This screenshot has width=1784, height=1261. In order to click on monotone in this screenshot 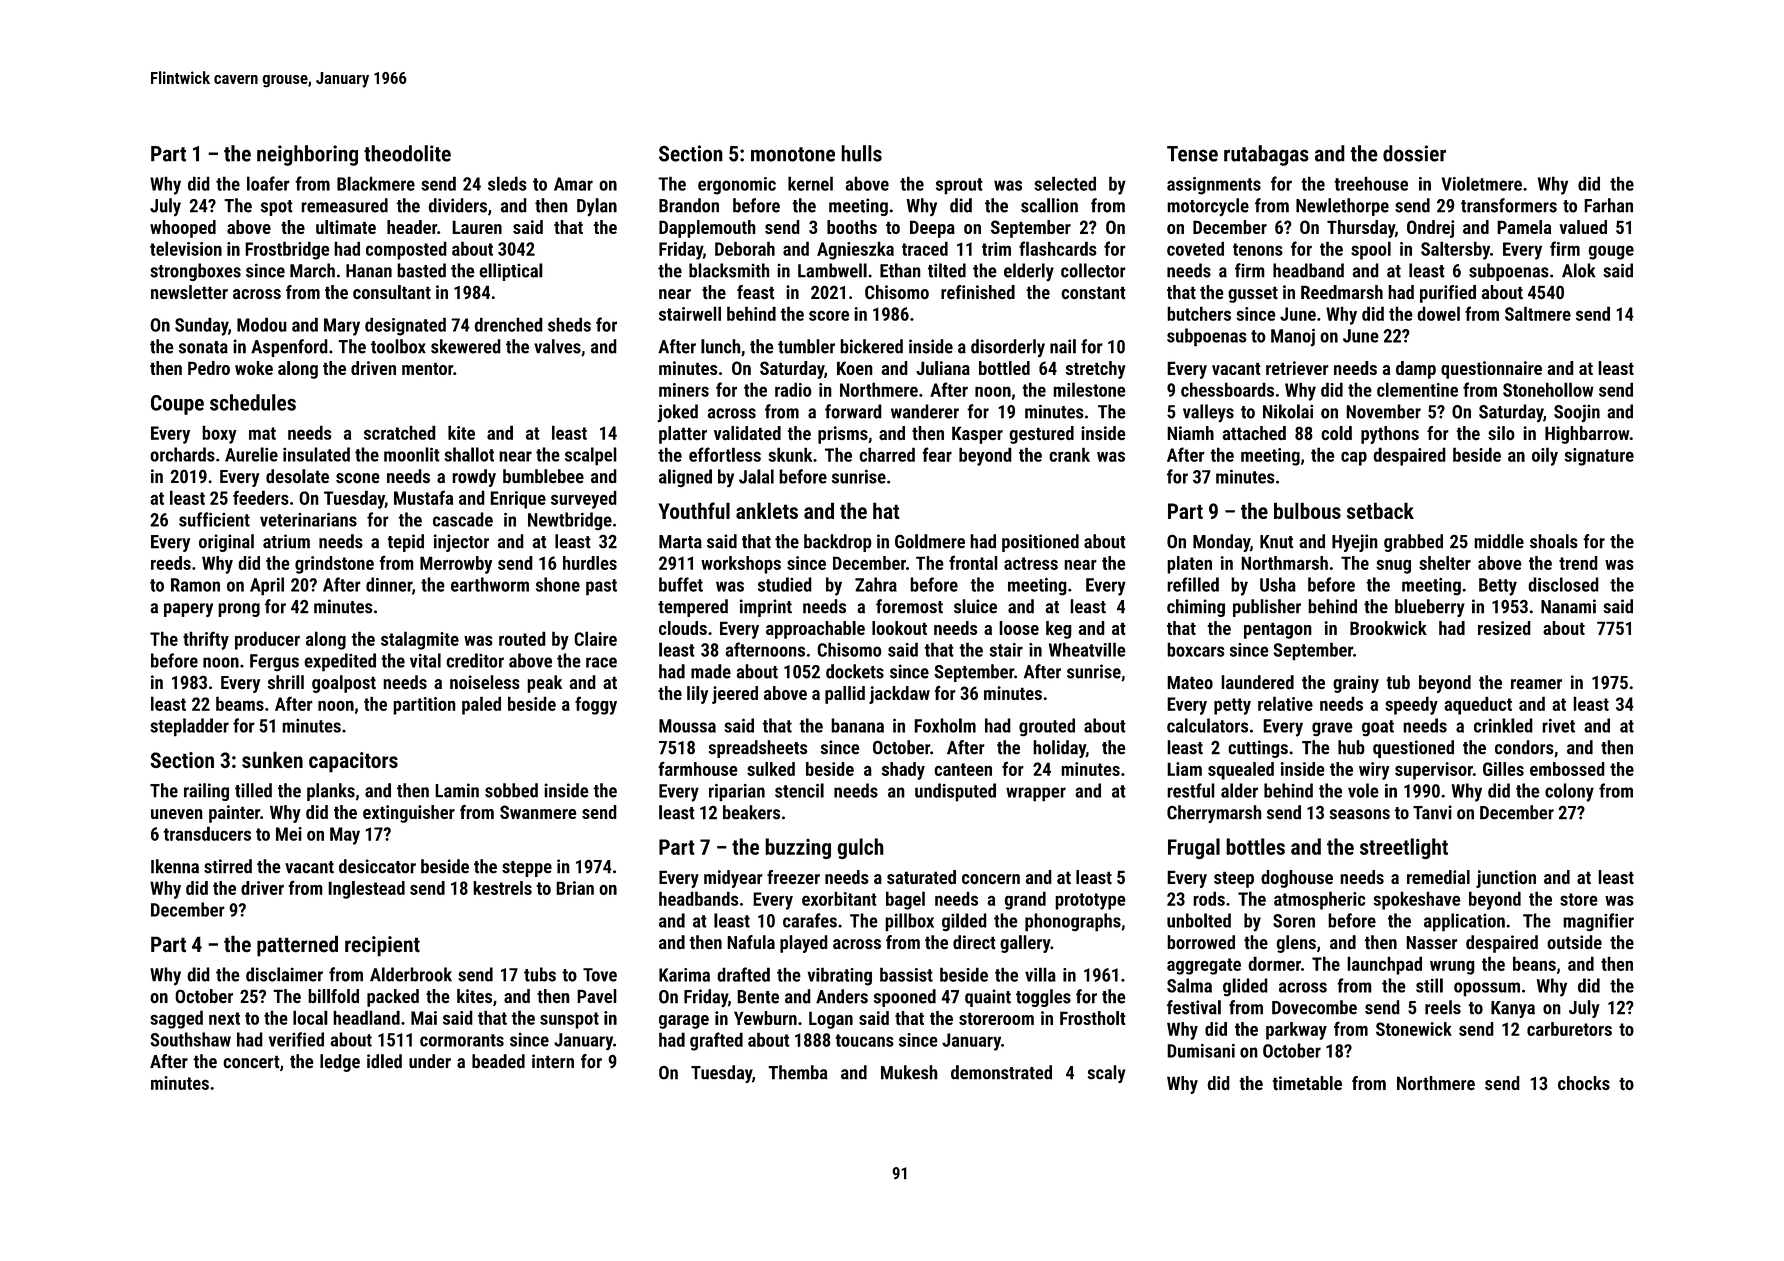, I will do `click(793, 154)`.
